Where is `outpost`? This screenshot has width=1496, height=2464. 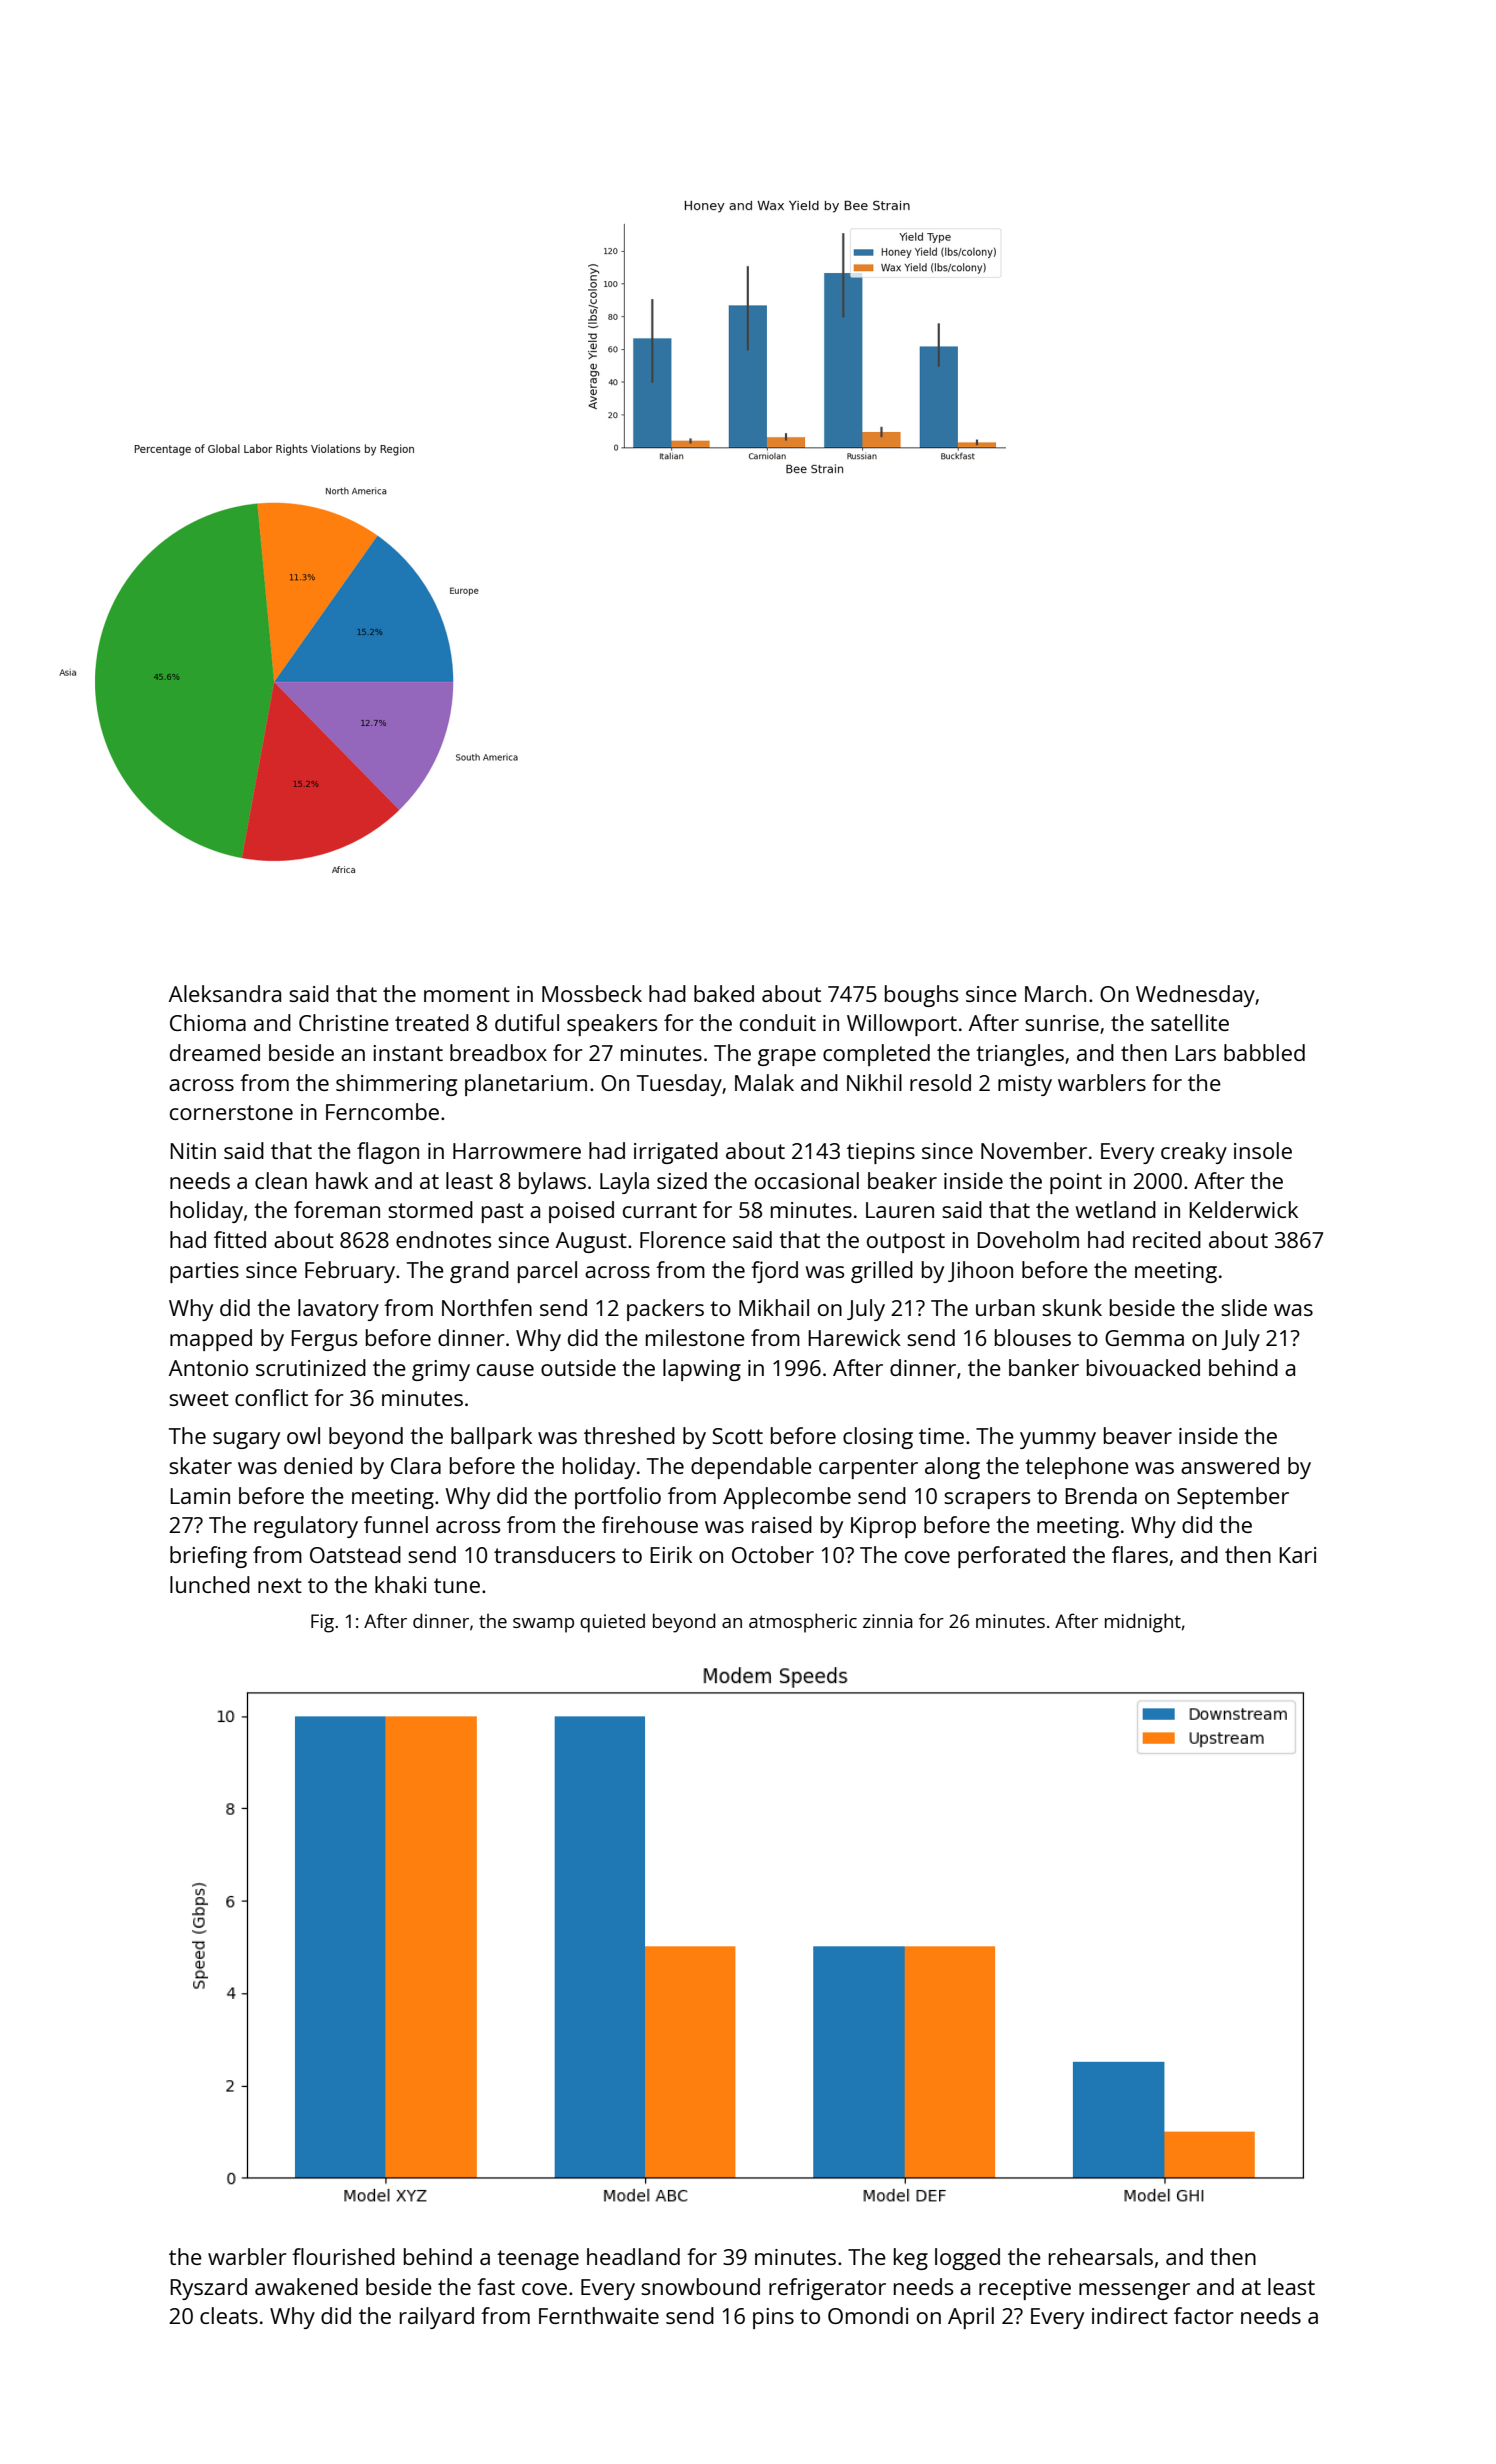
outpost is located at coordinates (906, 1243).
